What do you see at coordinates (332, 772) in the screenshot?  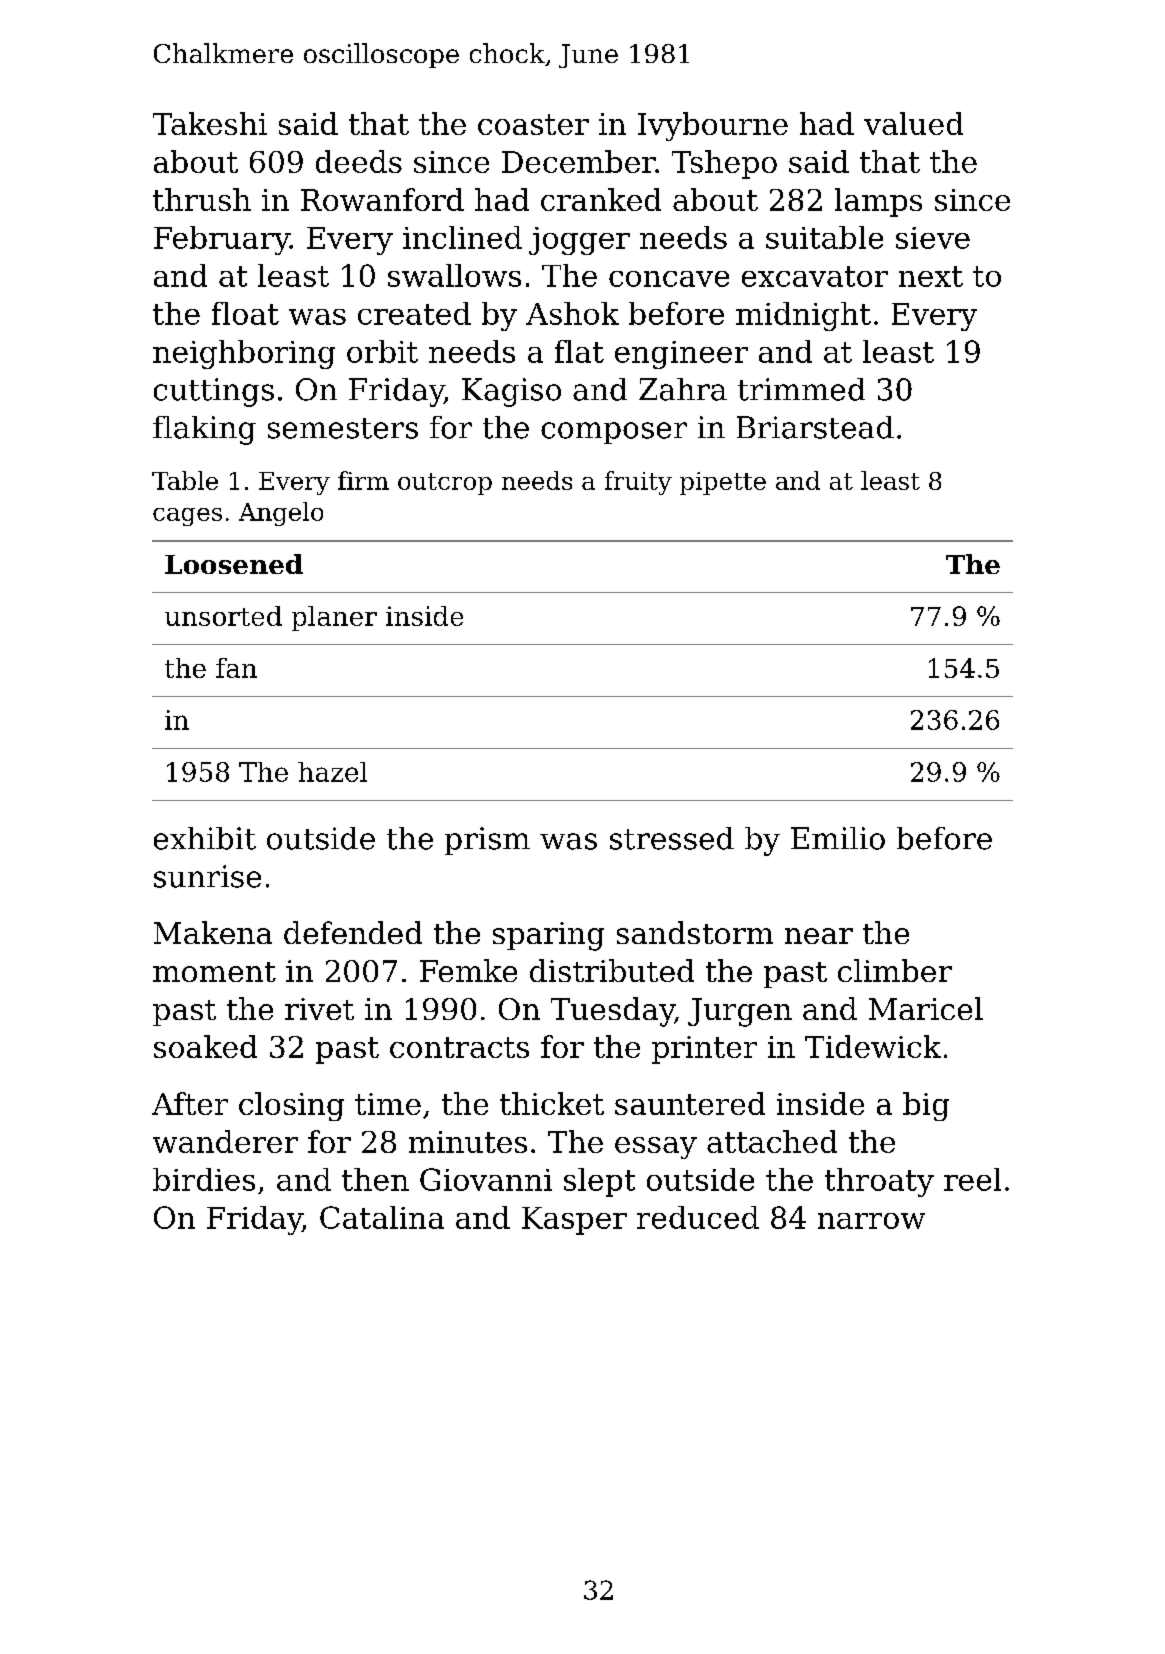 I see `hazel` at bounding box center [332, 772].
